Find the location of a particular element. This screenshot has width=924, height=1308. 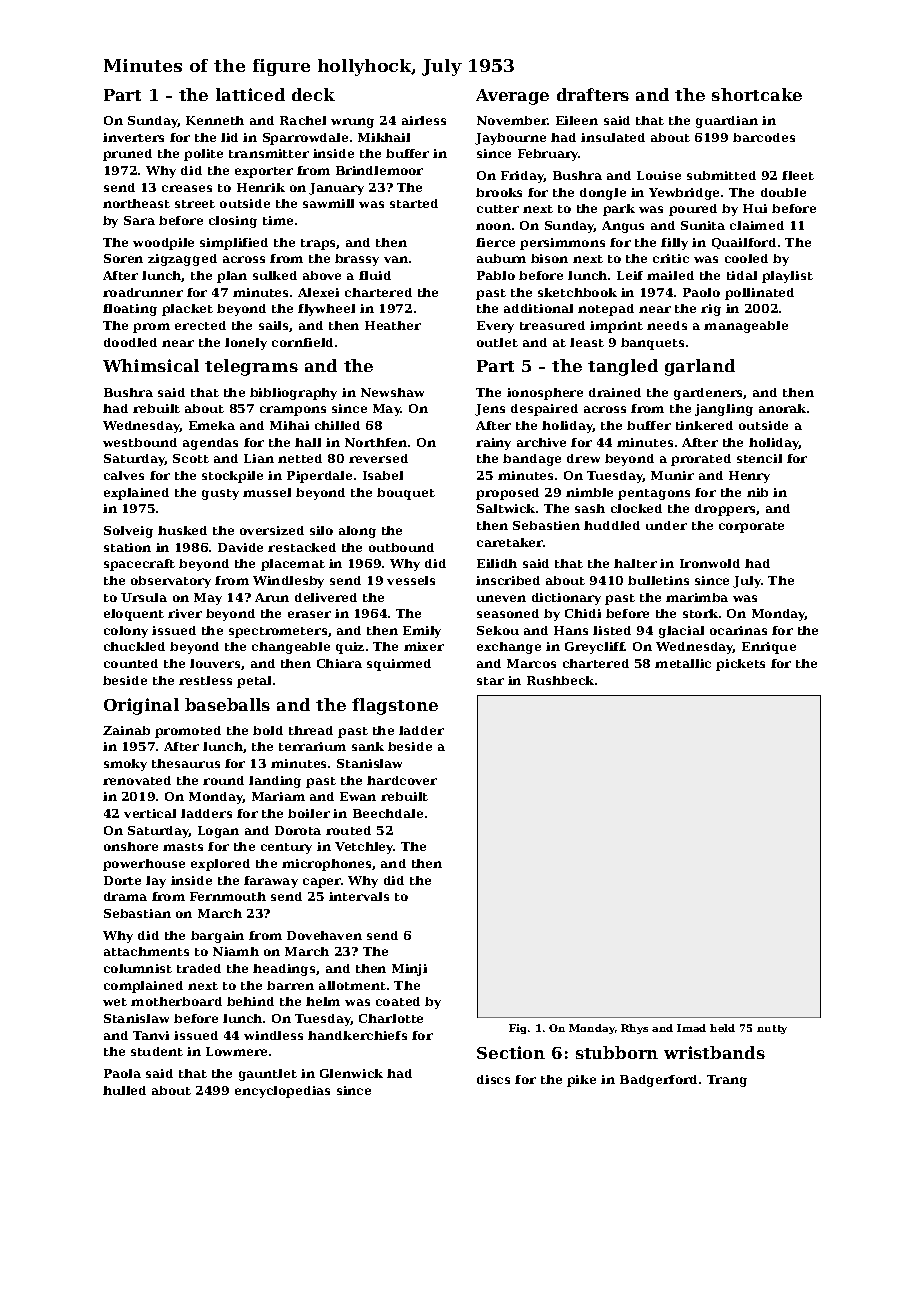

Enrique is located at coordinates (769, 648).
